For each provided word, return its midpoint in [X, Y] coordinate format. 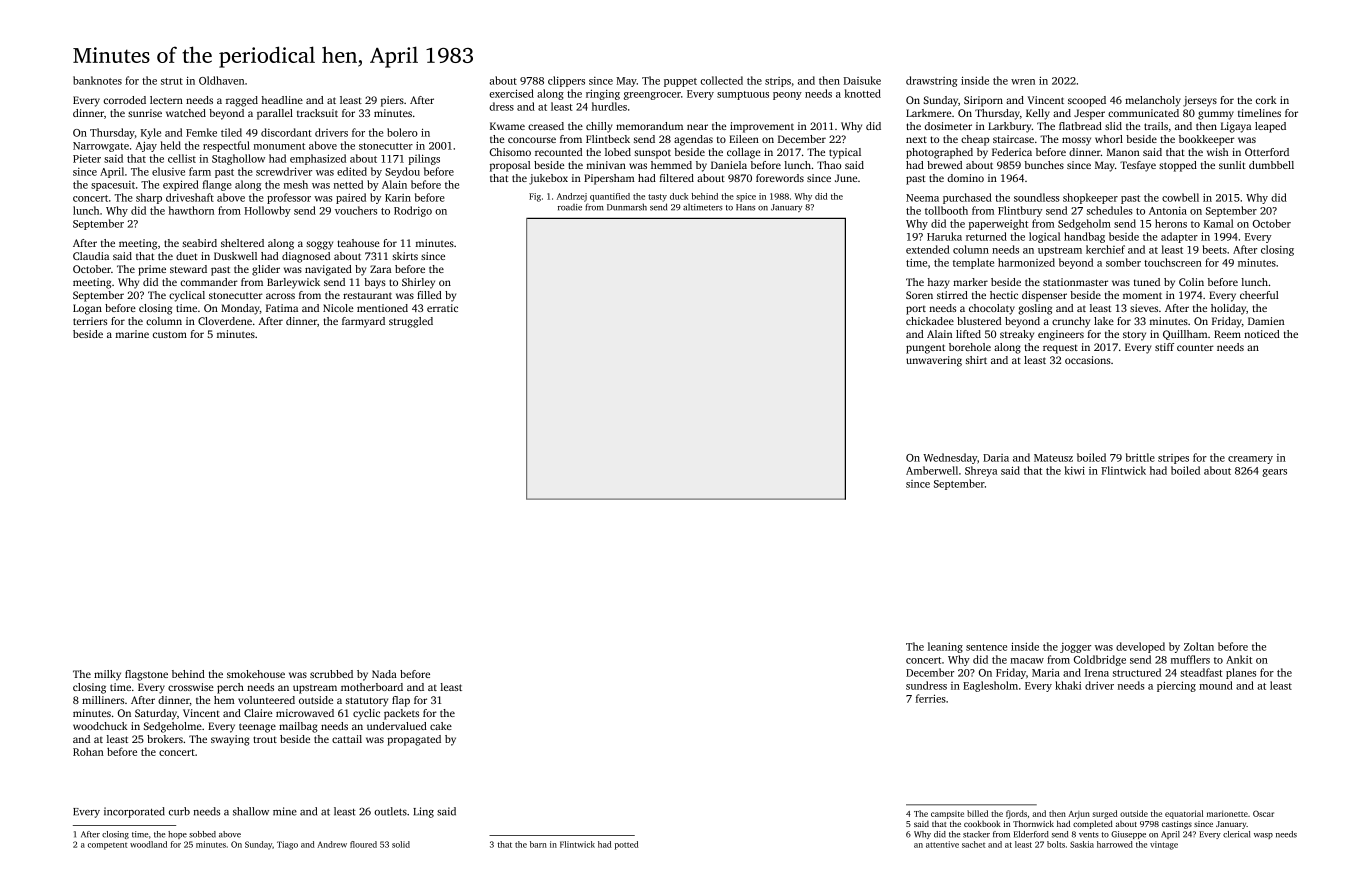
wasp [1263, 836]
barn [538, 844]
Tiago [287, 845]
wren [1023, 82]
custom [170, 334]
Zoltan [1199, 646]
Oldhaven [221, 80]
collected [721, 80]
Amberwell [932, 470]
